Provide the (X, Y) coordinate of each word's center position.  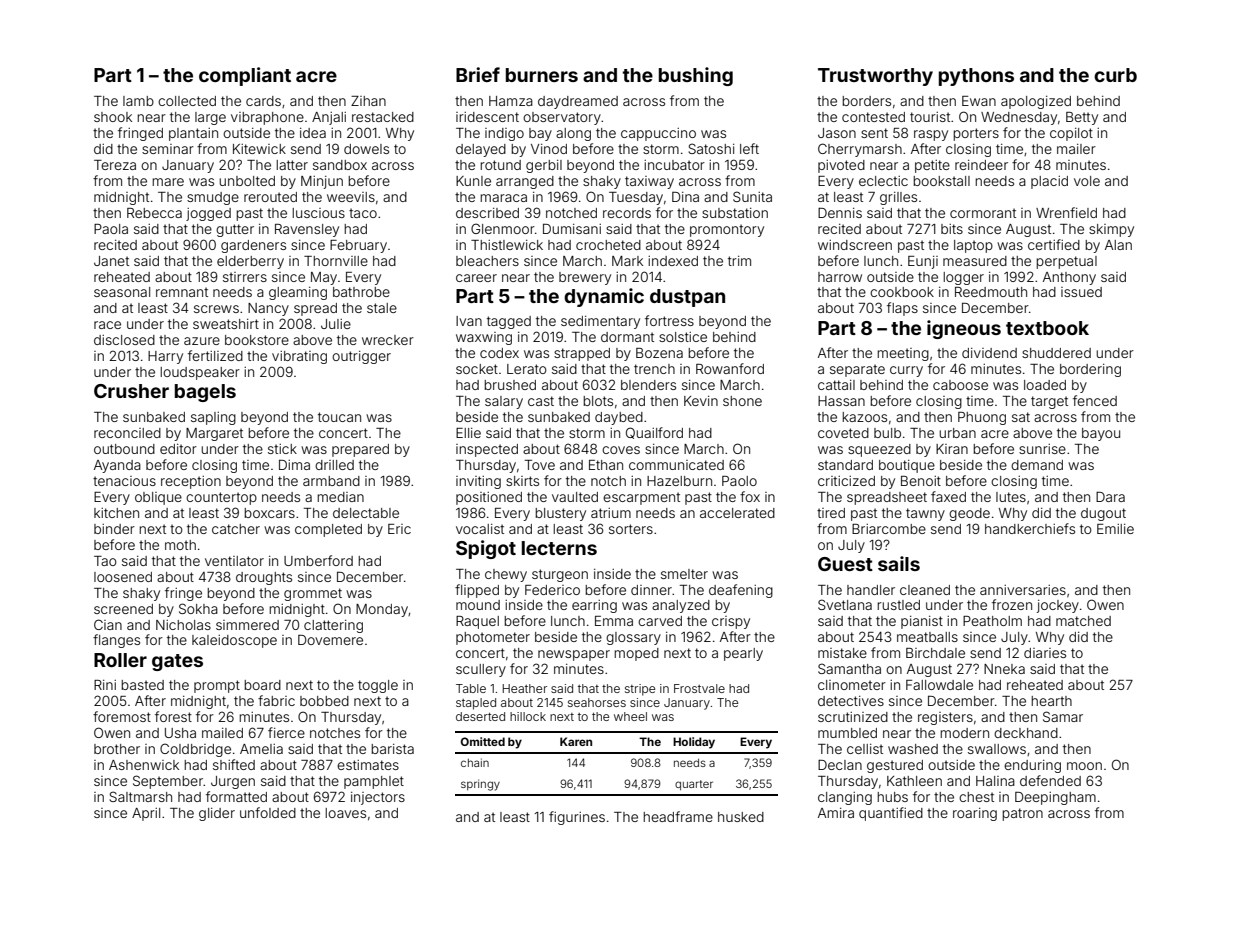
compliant (245, 76)
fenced (1095, 400)
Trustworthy (875, 77)
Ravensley (307, 230)
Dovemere (330, 639)
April (146, 814)
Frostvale (699, 688)
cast (541, 401)
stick (282, 449)
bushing (696, 76)
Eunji (923, 262)
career (476, 278)
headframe (678, 816)
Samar (1063, 716)
